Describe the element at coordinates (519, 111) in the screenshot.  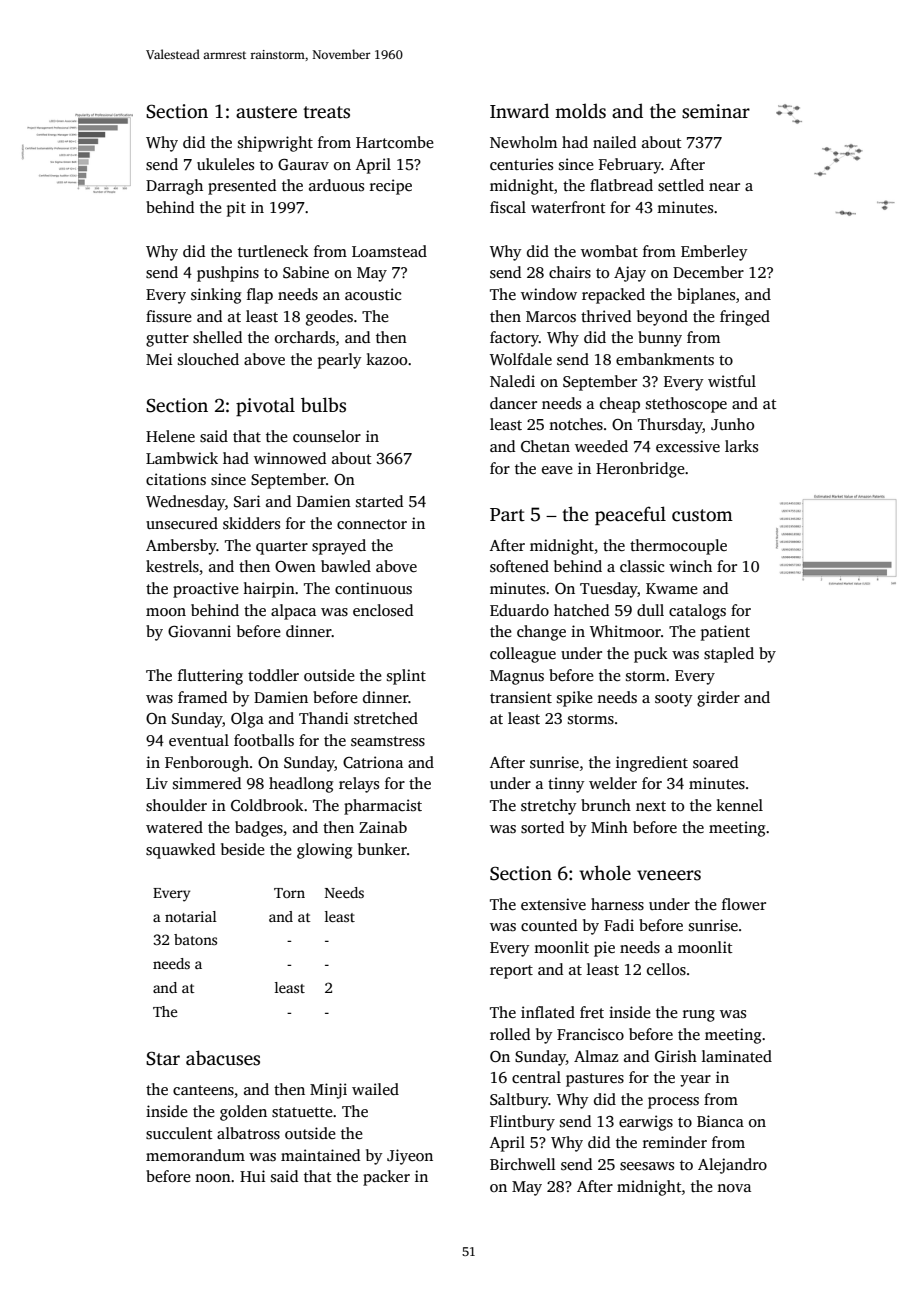
I see `Inward` at that location.
